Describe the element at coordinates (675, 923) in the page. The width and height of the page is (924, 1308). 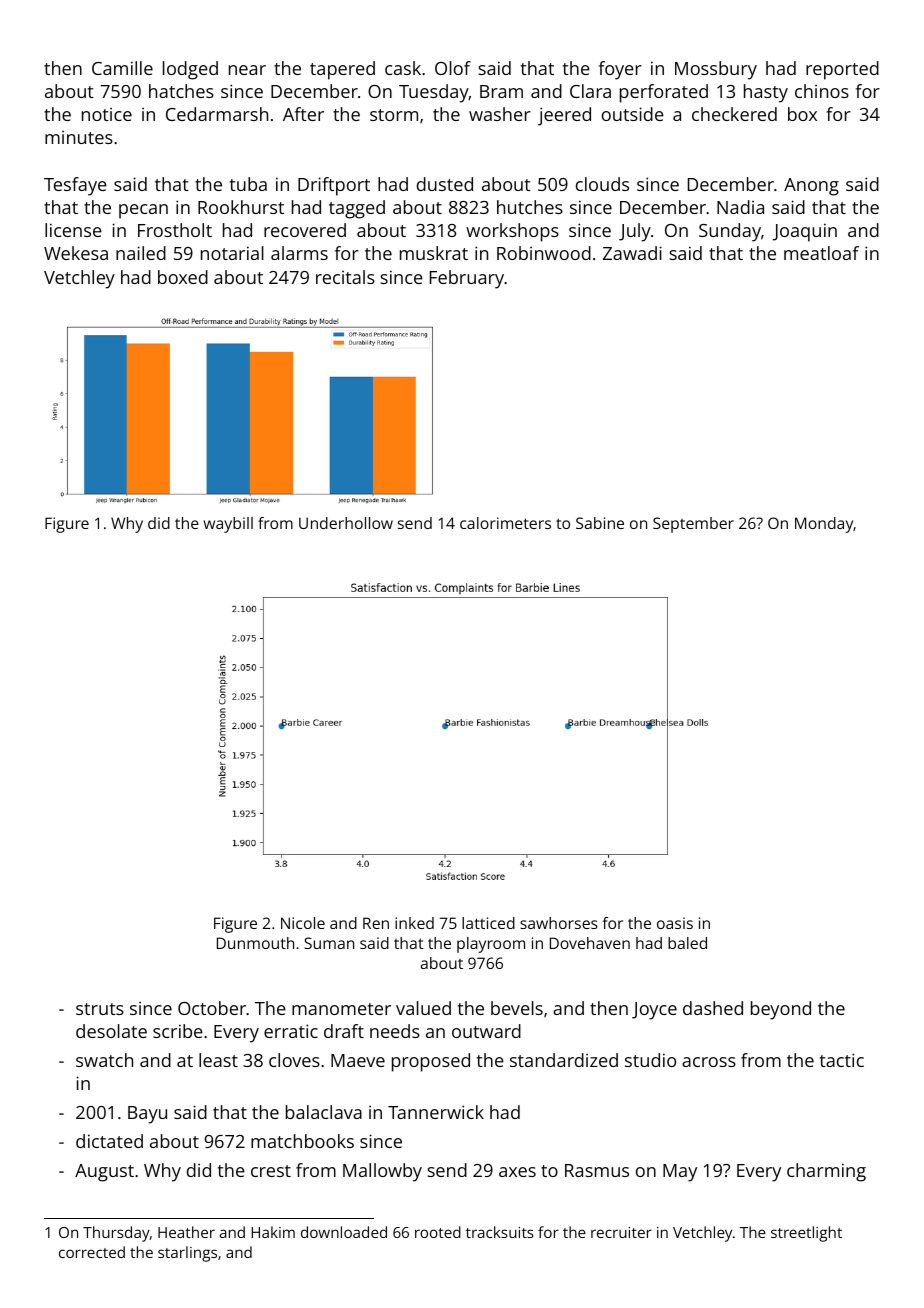
I see `oasis` at that location.
